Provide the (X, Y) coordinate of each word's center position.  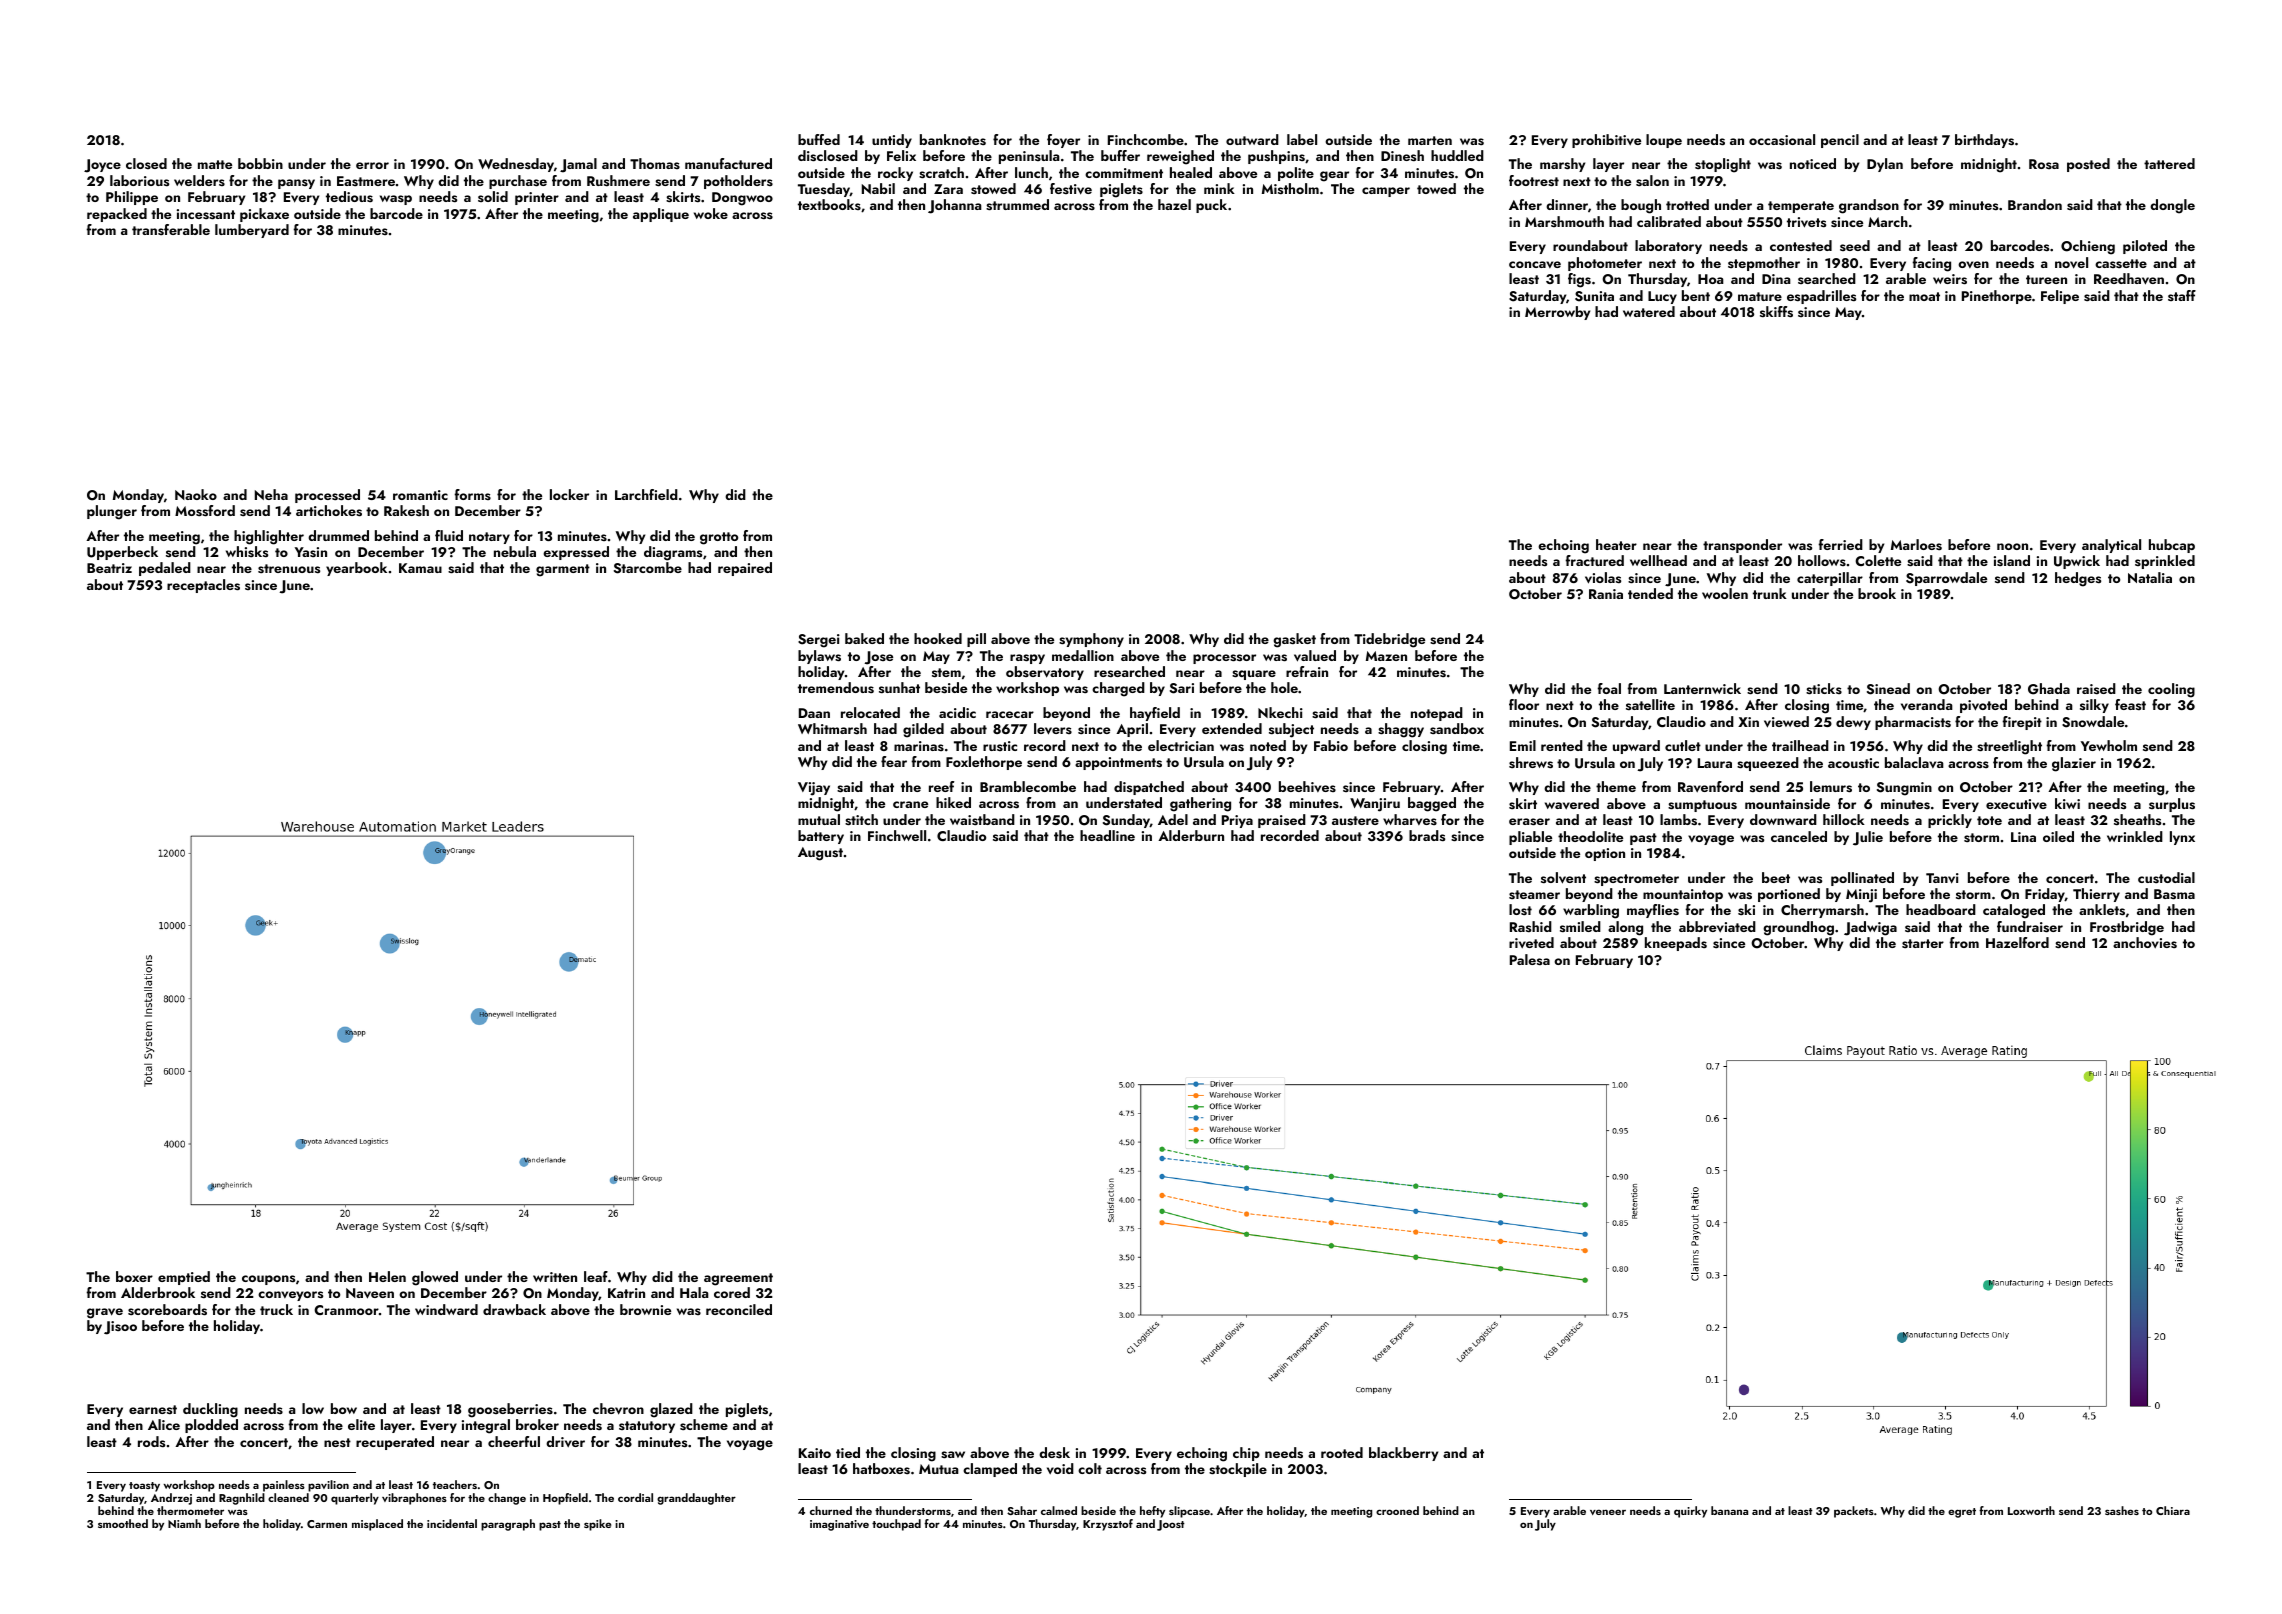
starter (1923, 944)
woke (711, 213)
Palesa (1530, 959)
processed (327, 496)
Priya (1237, 821)
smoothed (123, 1523)
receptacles (203, 586)
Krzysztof (1108, 1525)
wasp (396, 200)
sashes (2122, 1510)
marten (1430, 140)
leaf (596, 1276)
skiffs (1776, 312)
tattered (2169, 163)
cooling (2171, 690)
